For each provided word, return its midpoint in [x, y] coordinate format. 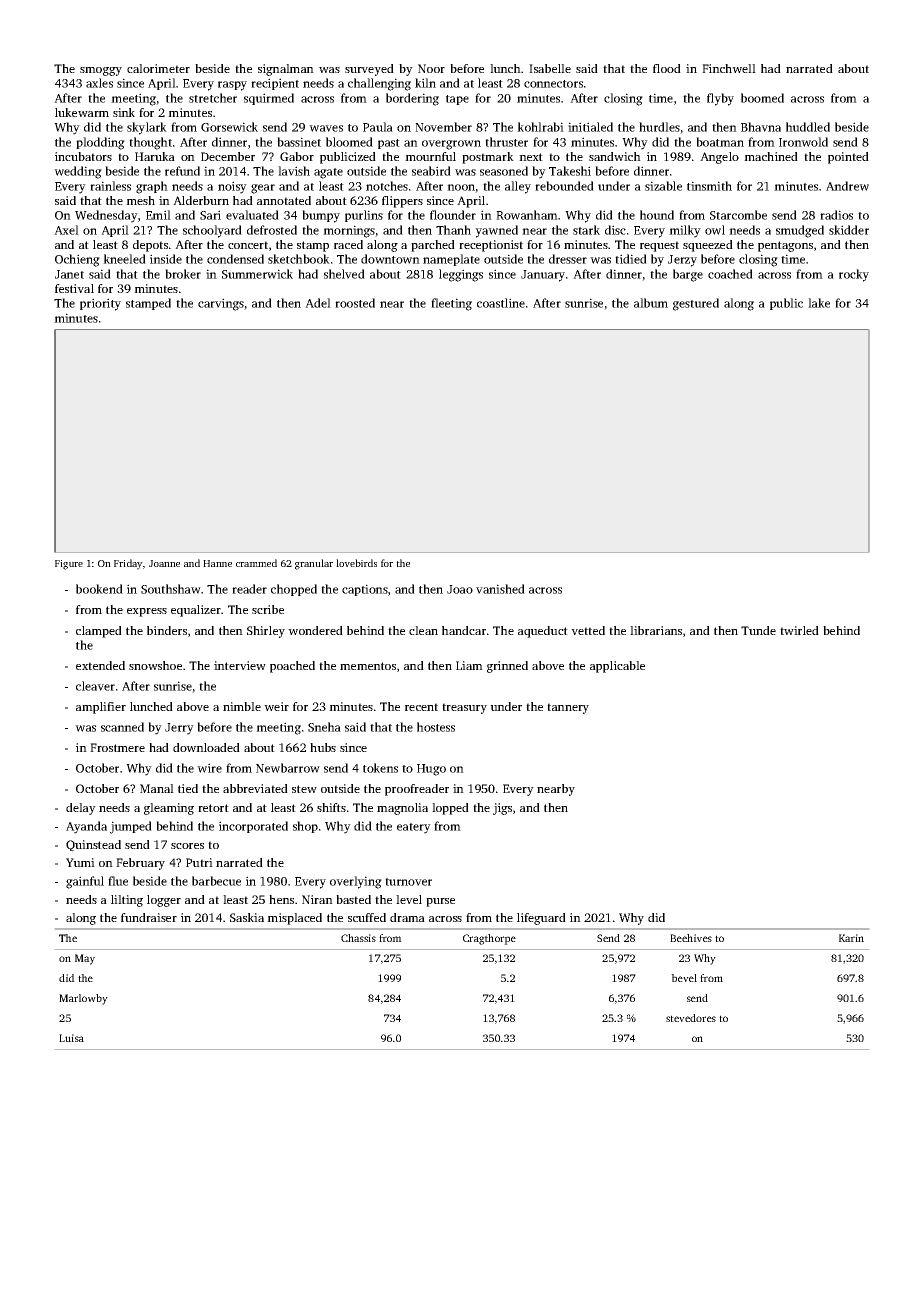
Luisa [71, 1038]
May [85, 959]
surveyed [369, 70]
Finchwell [729, 68]
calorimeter [158, 68]
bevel [684, 978]
